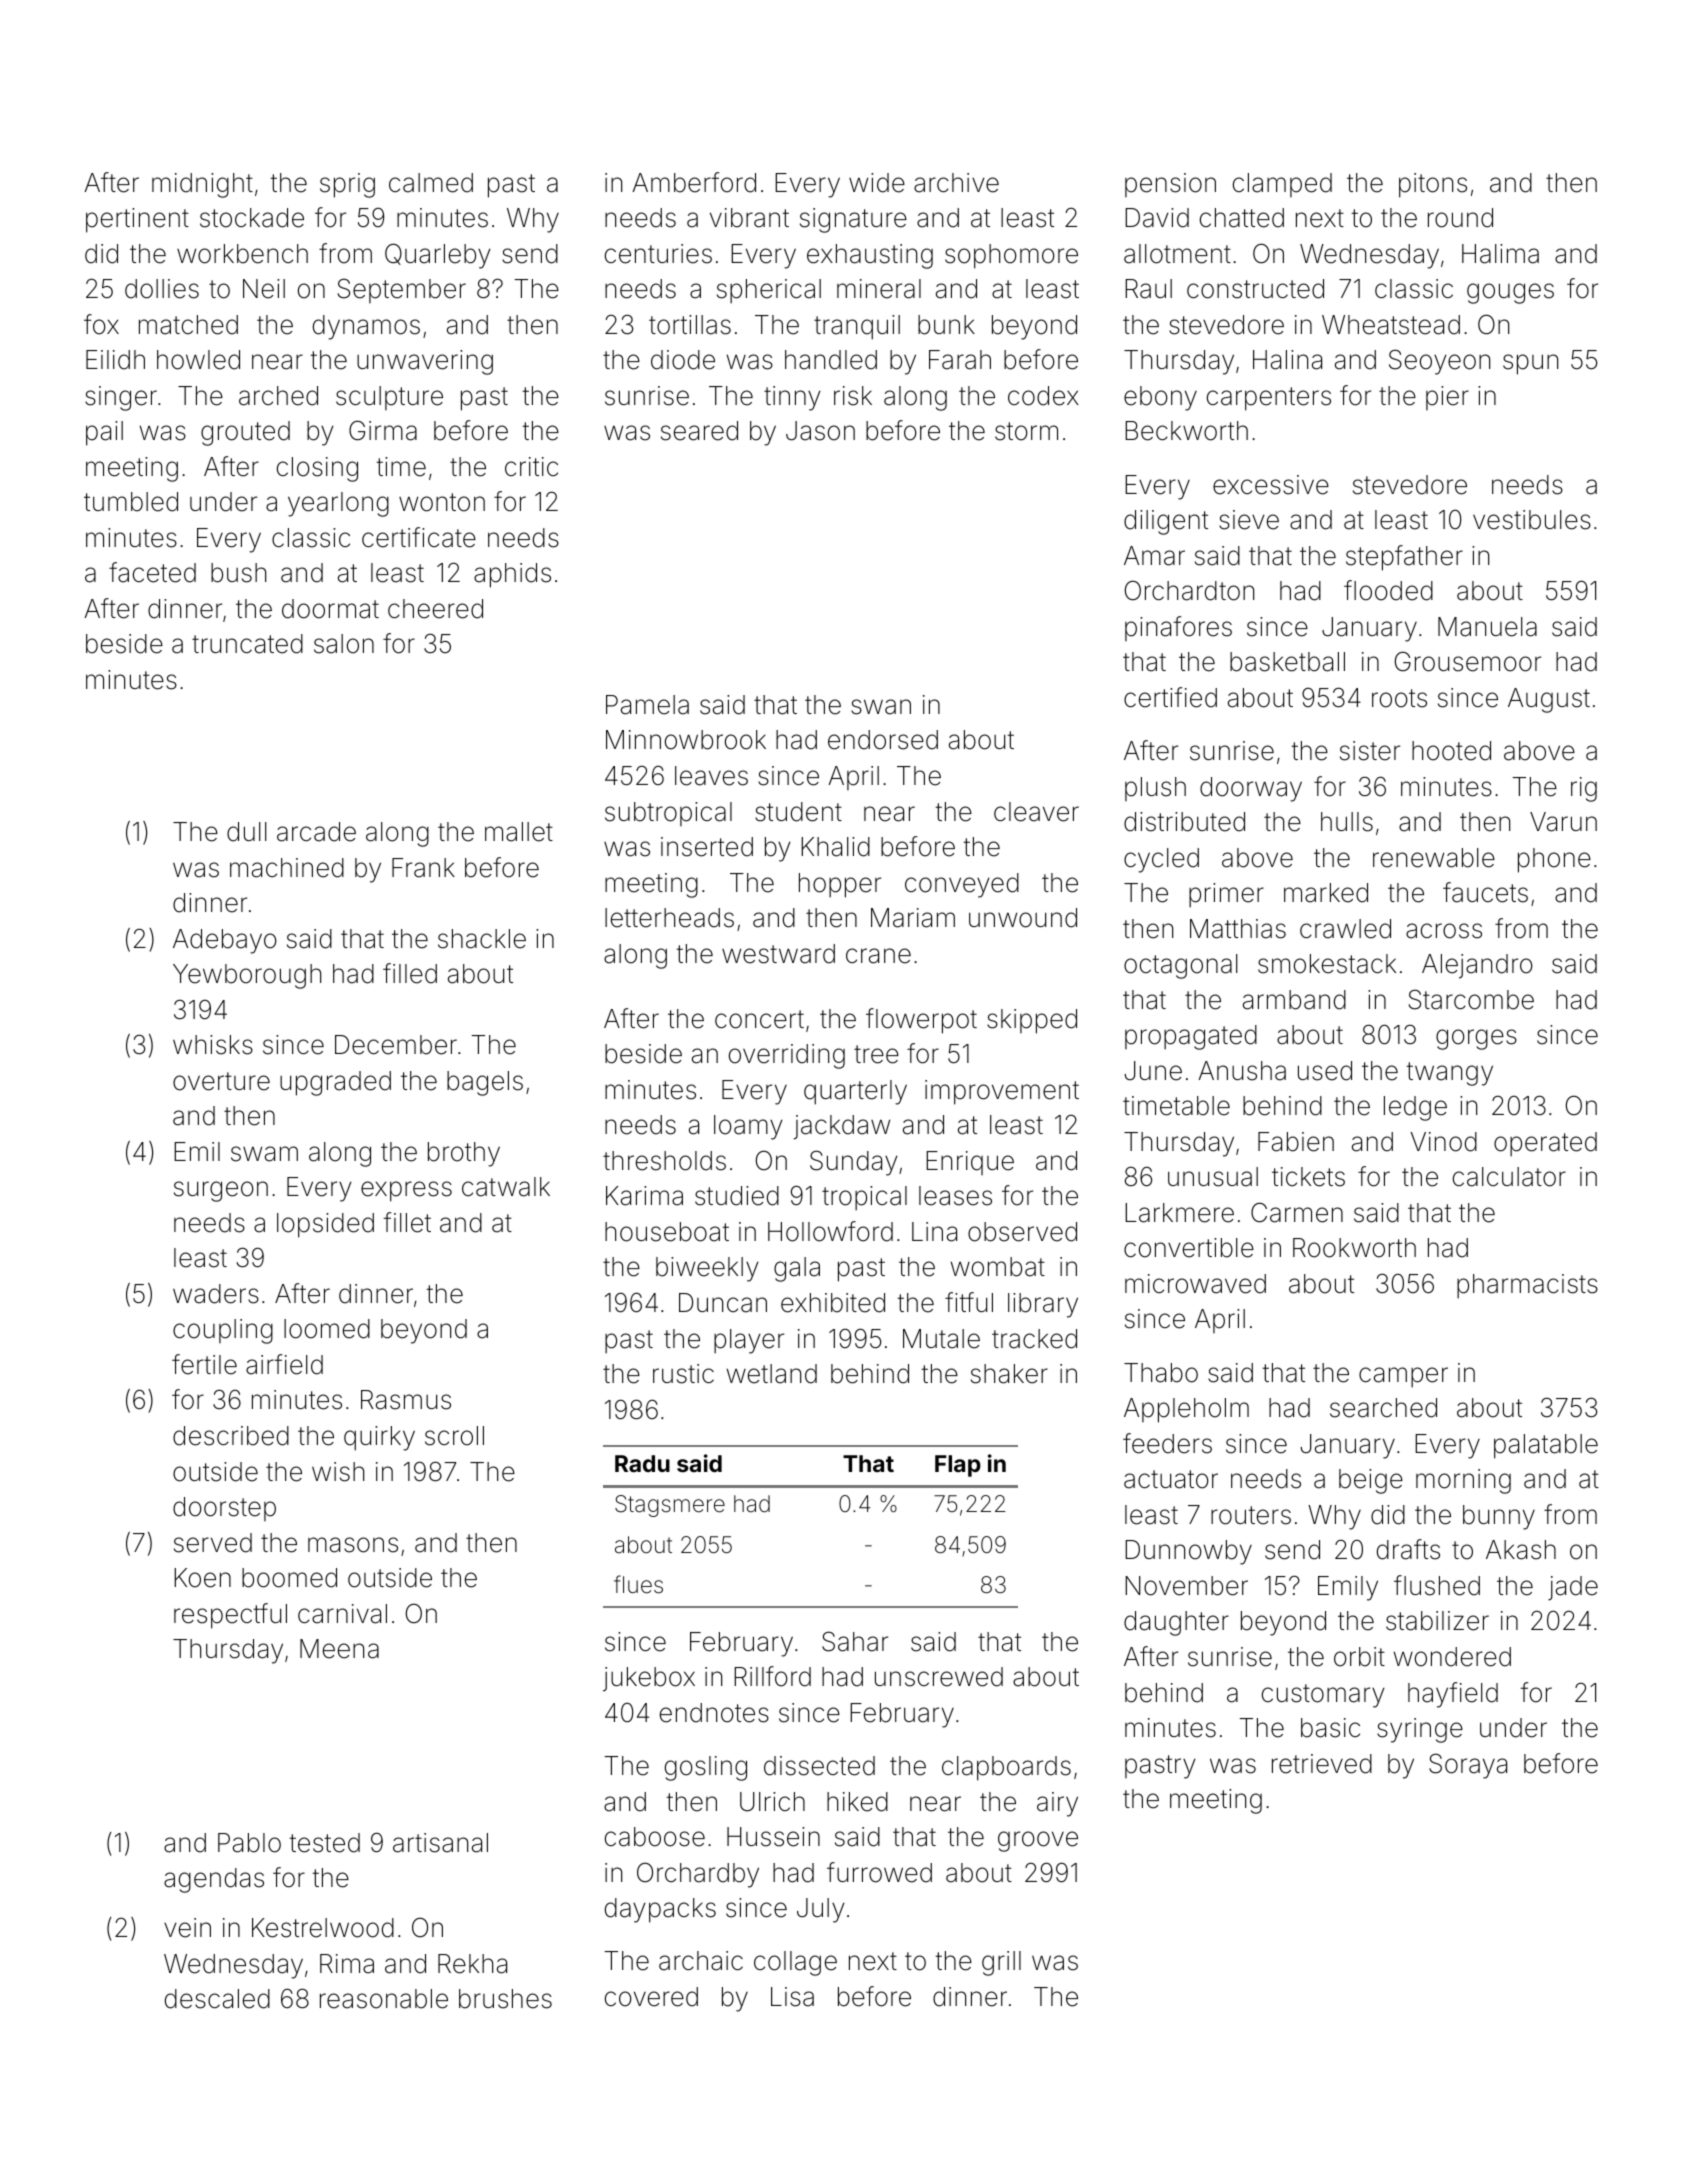 The image size is (1683, 2178). I want to click on tree, so click(876, 1054).
